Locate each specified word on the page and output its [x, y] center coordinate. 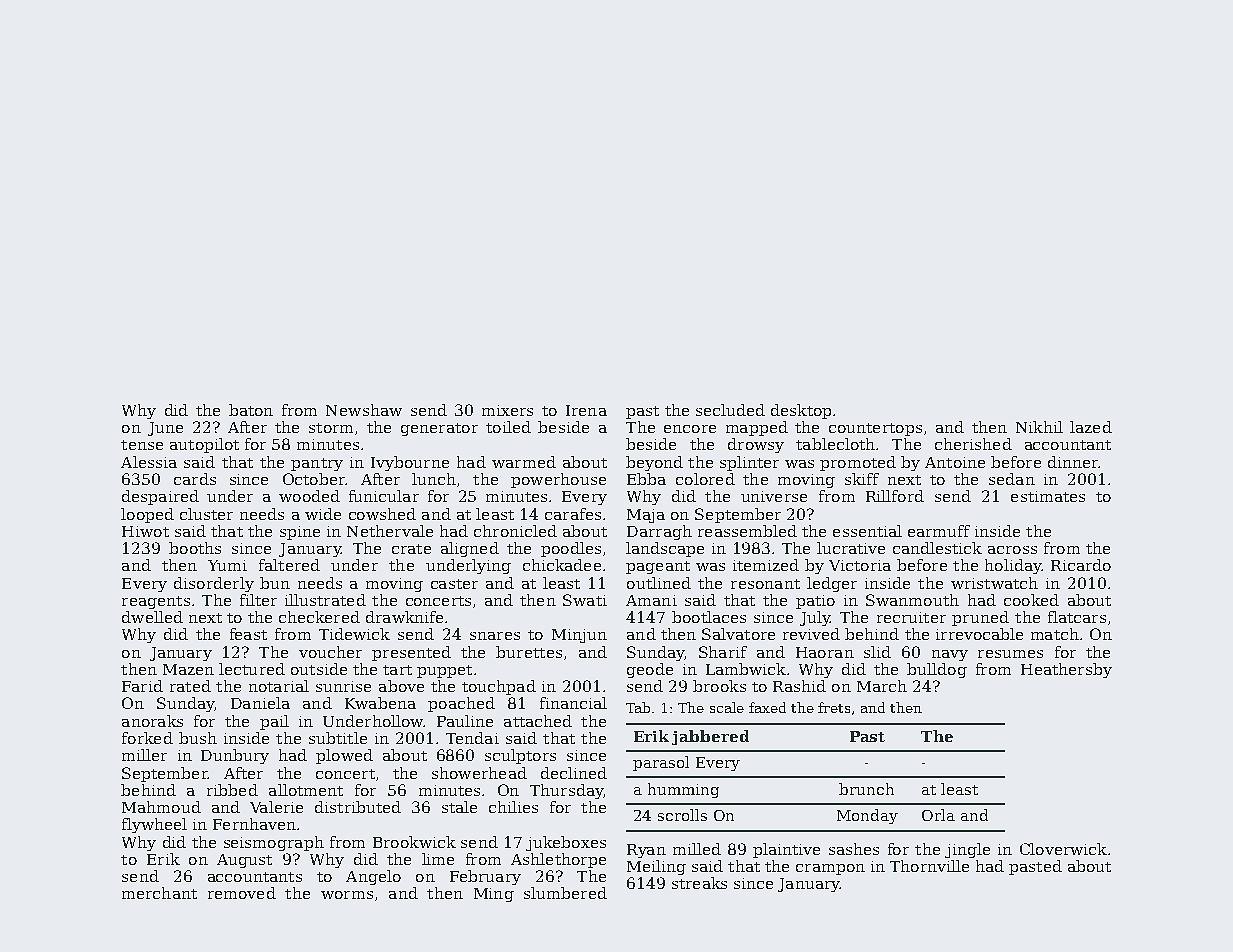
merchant [159, 893]
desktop [801, 411]
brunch [866, 789]
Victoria [860, 565]
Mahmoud [161, 807]
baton [251, 410]
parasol [661, 763]
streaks [699, 883]
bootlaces [709, 617]
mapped [757, 428]
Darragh [659, 532]
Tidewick [354, 634]
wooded [309, 496]
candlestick [937, 548]
